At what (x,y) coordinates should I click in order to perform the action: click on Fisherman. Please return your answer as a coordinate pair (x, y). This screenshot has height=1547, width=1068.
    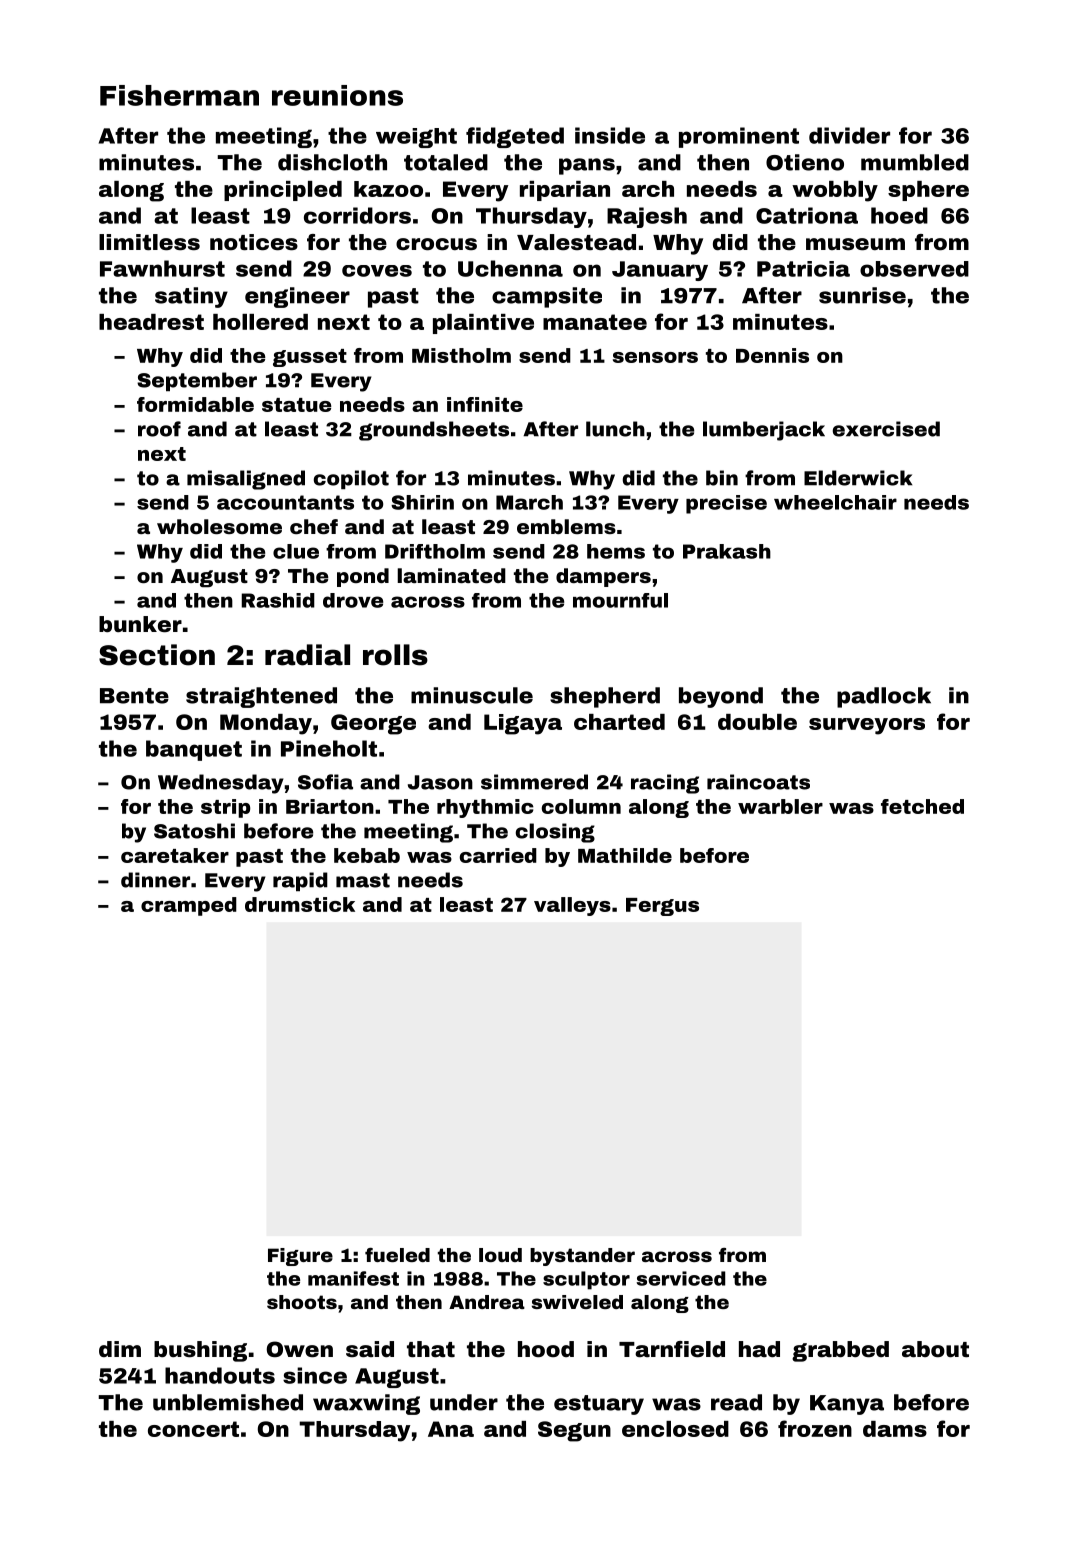
    Looking at the image, I should click on (179, 95).
